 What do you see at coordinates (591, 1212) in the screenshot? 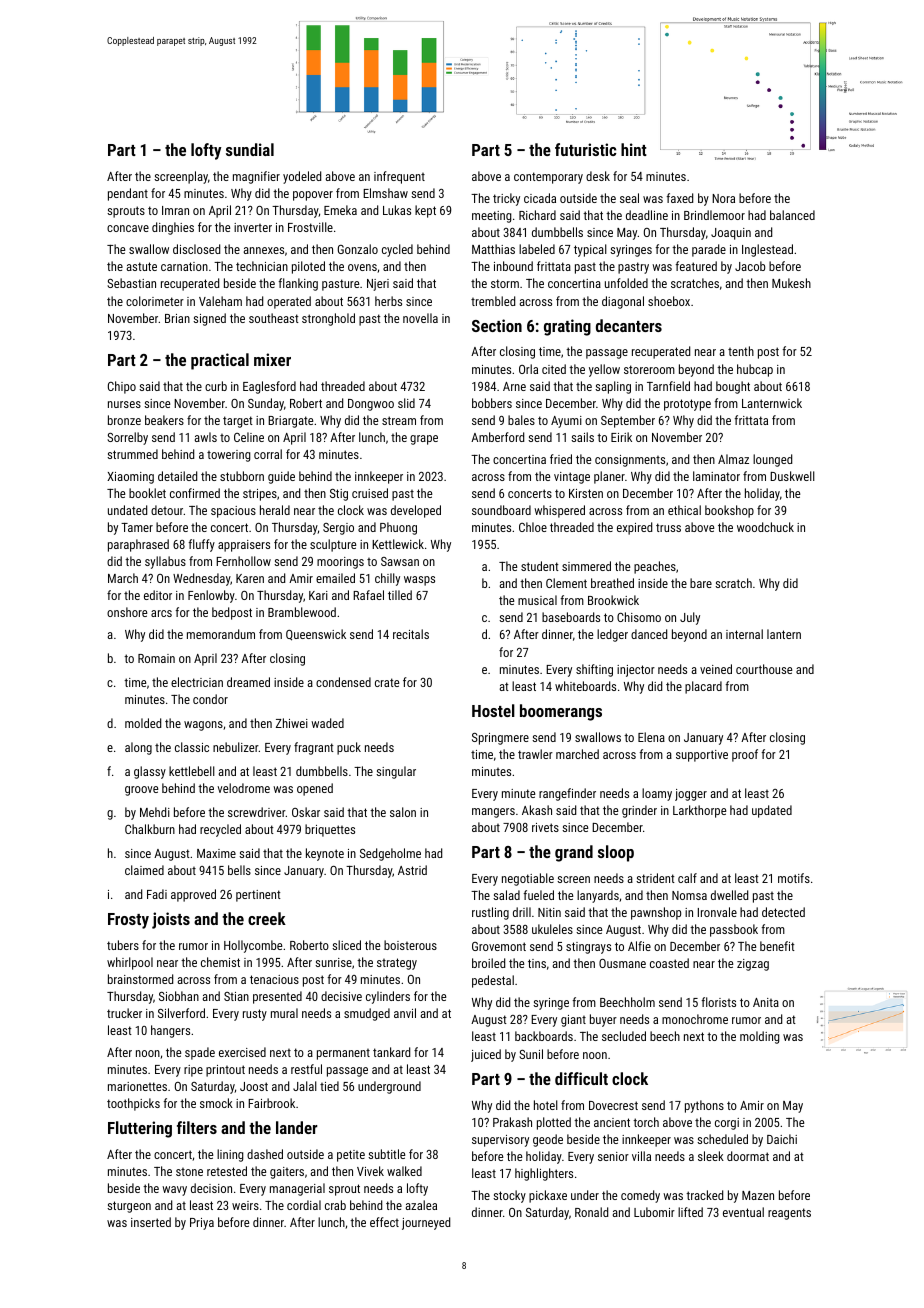
I see `Ronald` at bounding box center [591, 1212].
